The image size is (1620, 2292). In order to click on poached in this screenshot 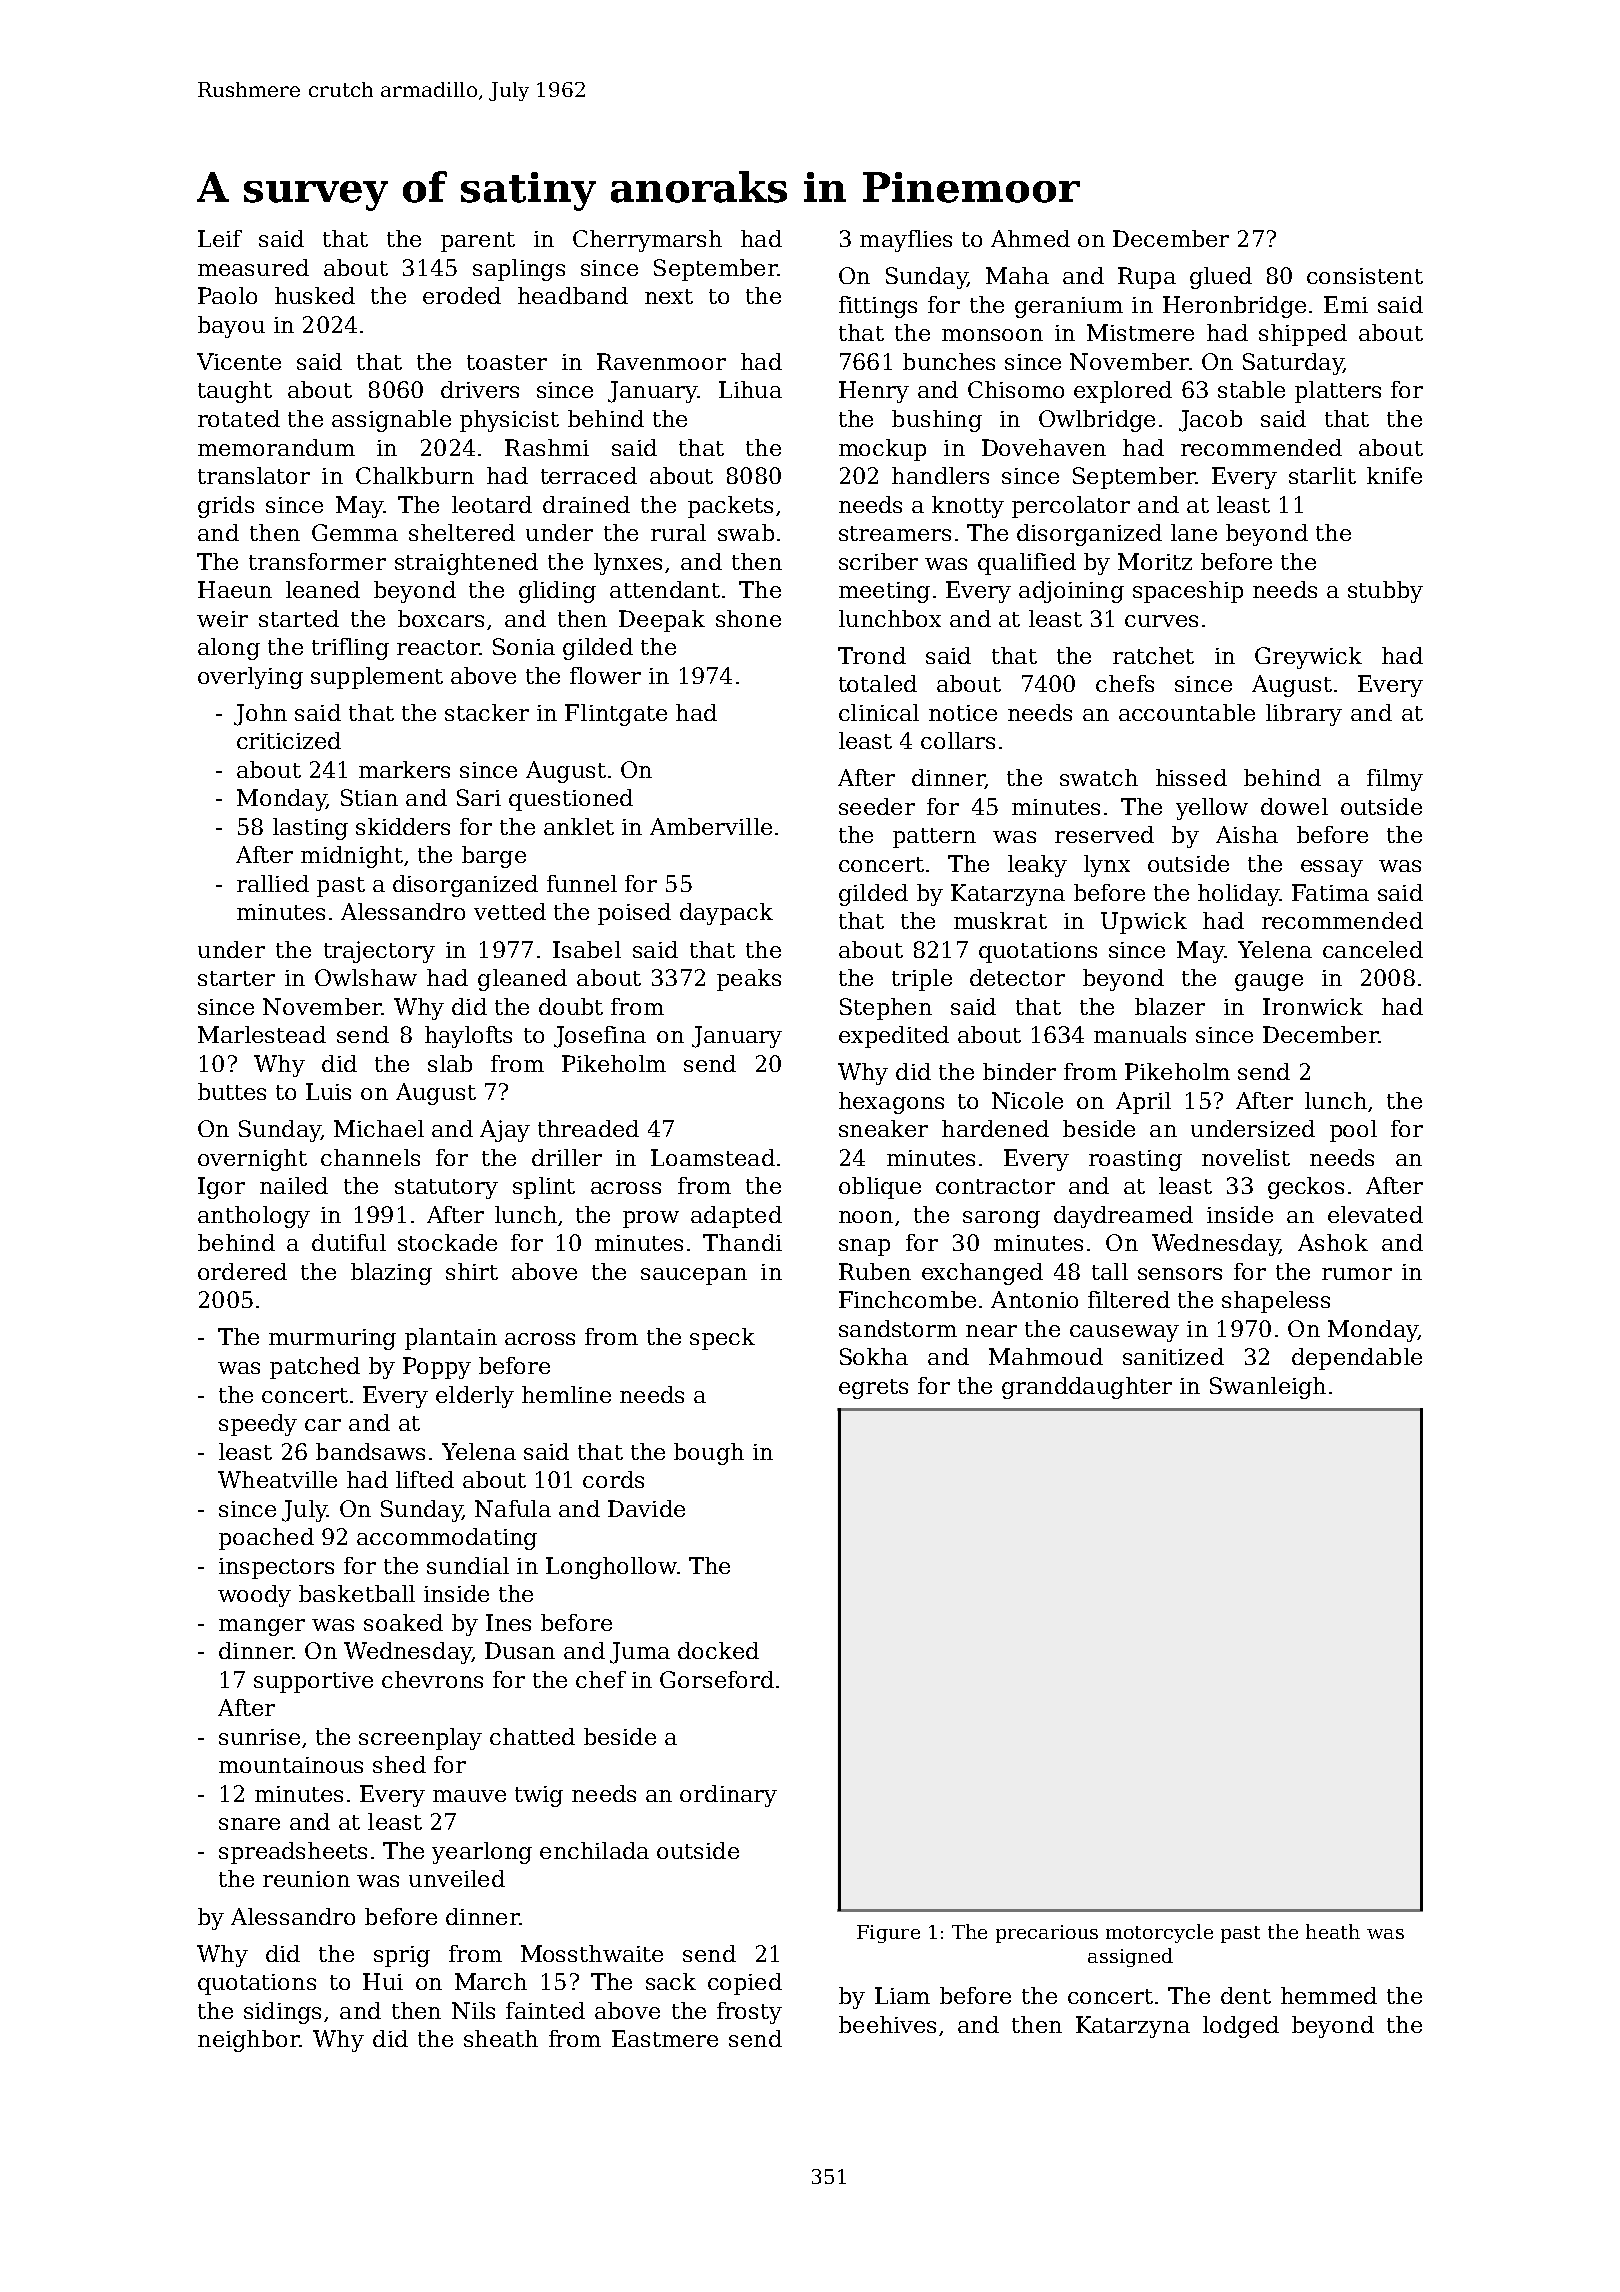, I will do `click(266, 1539)`.
